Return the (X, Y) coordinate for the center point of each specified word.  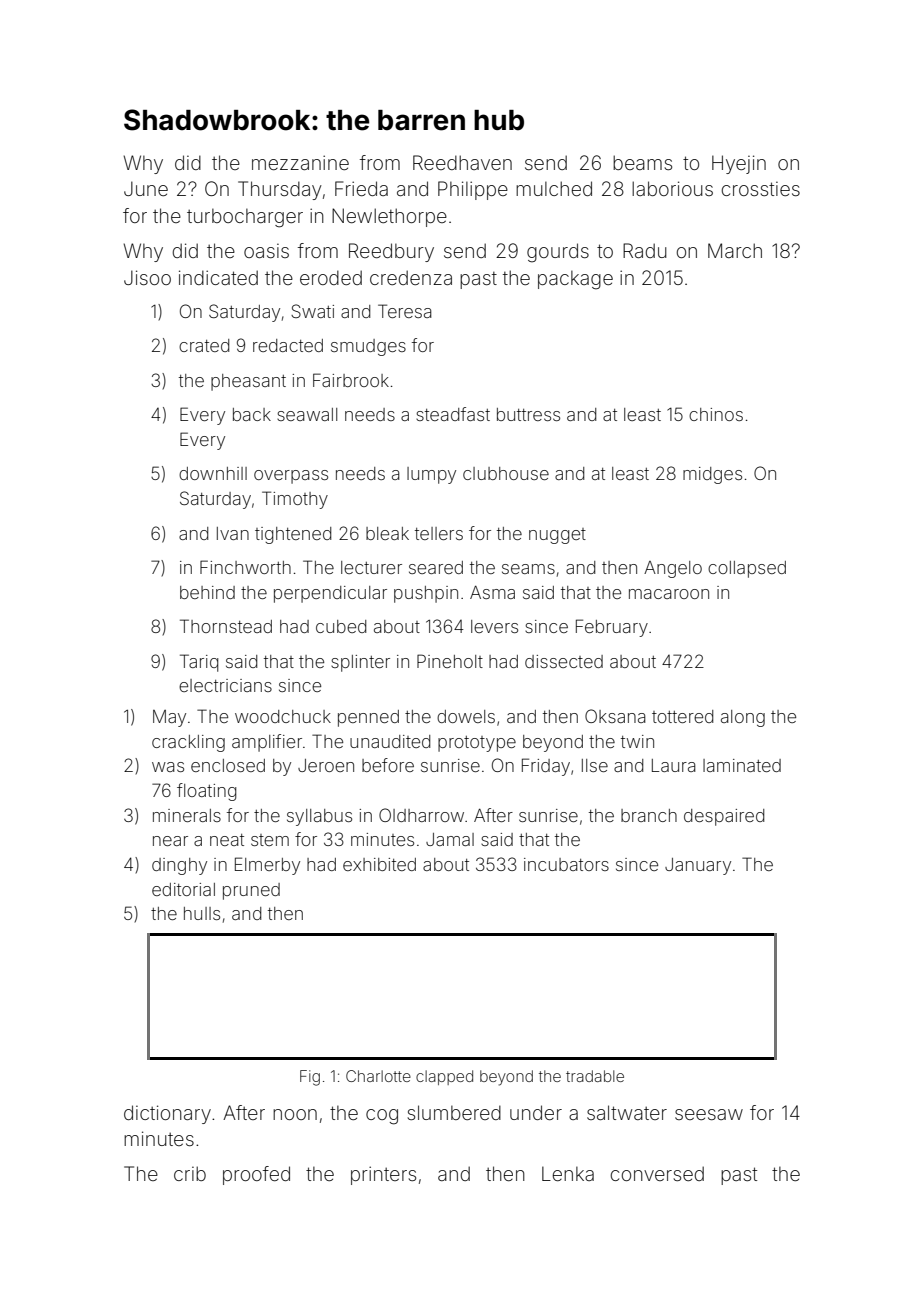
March (735, 250)
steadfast (453, 414)
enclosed (228, 765)
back (252, 414)
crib (190, 1173)
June (146, 188)
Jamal (450, 839)
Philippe (473, 190)
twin (637, 741)
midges (712, 475)
